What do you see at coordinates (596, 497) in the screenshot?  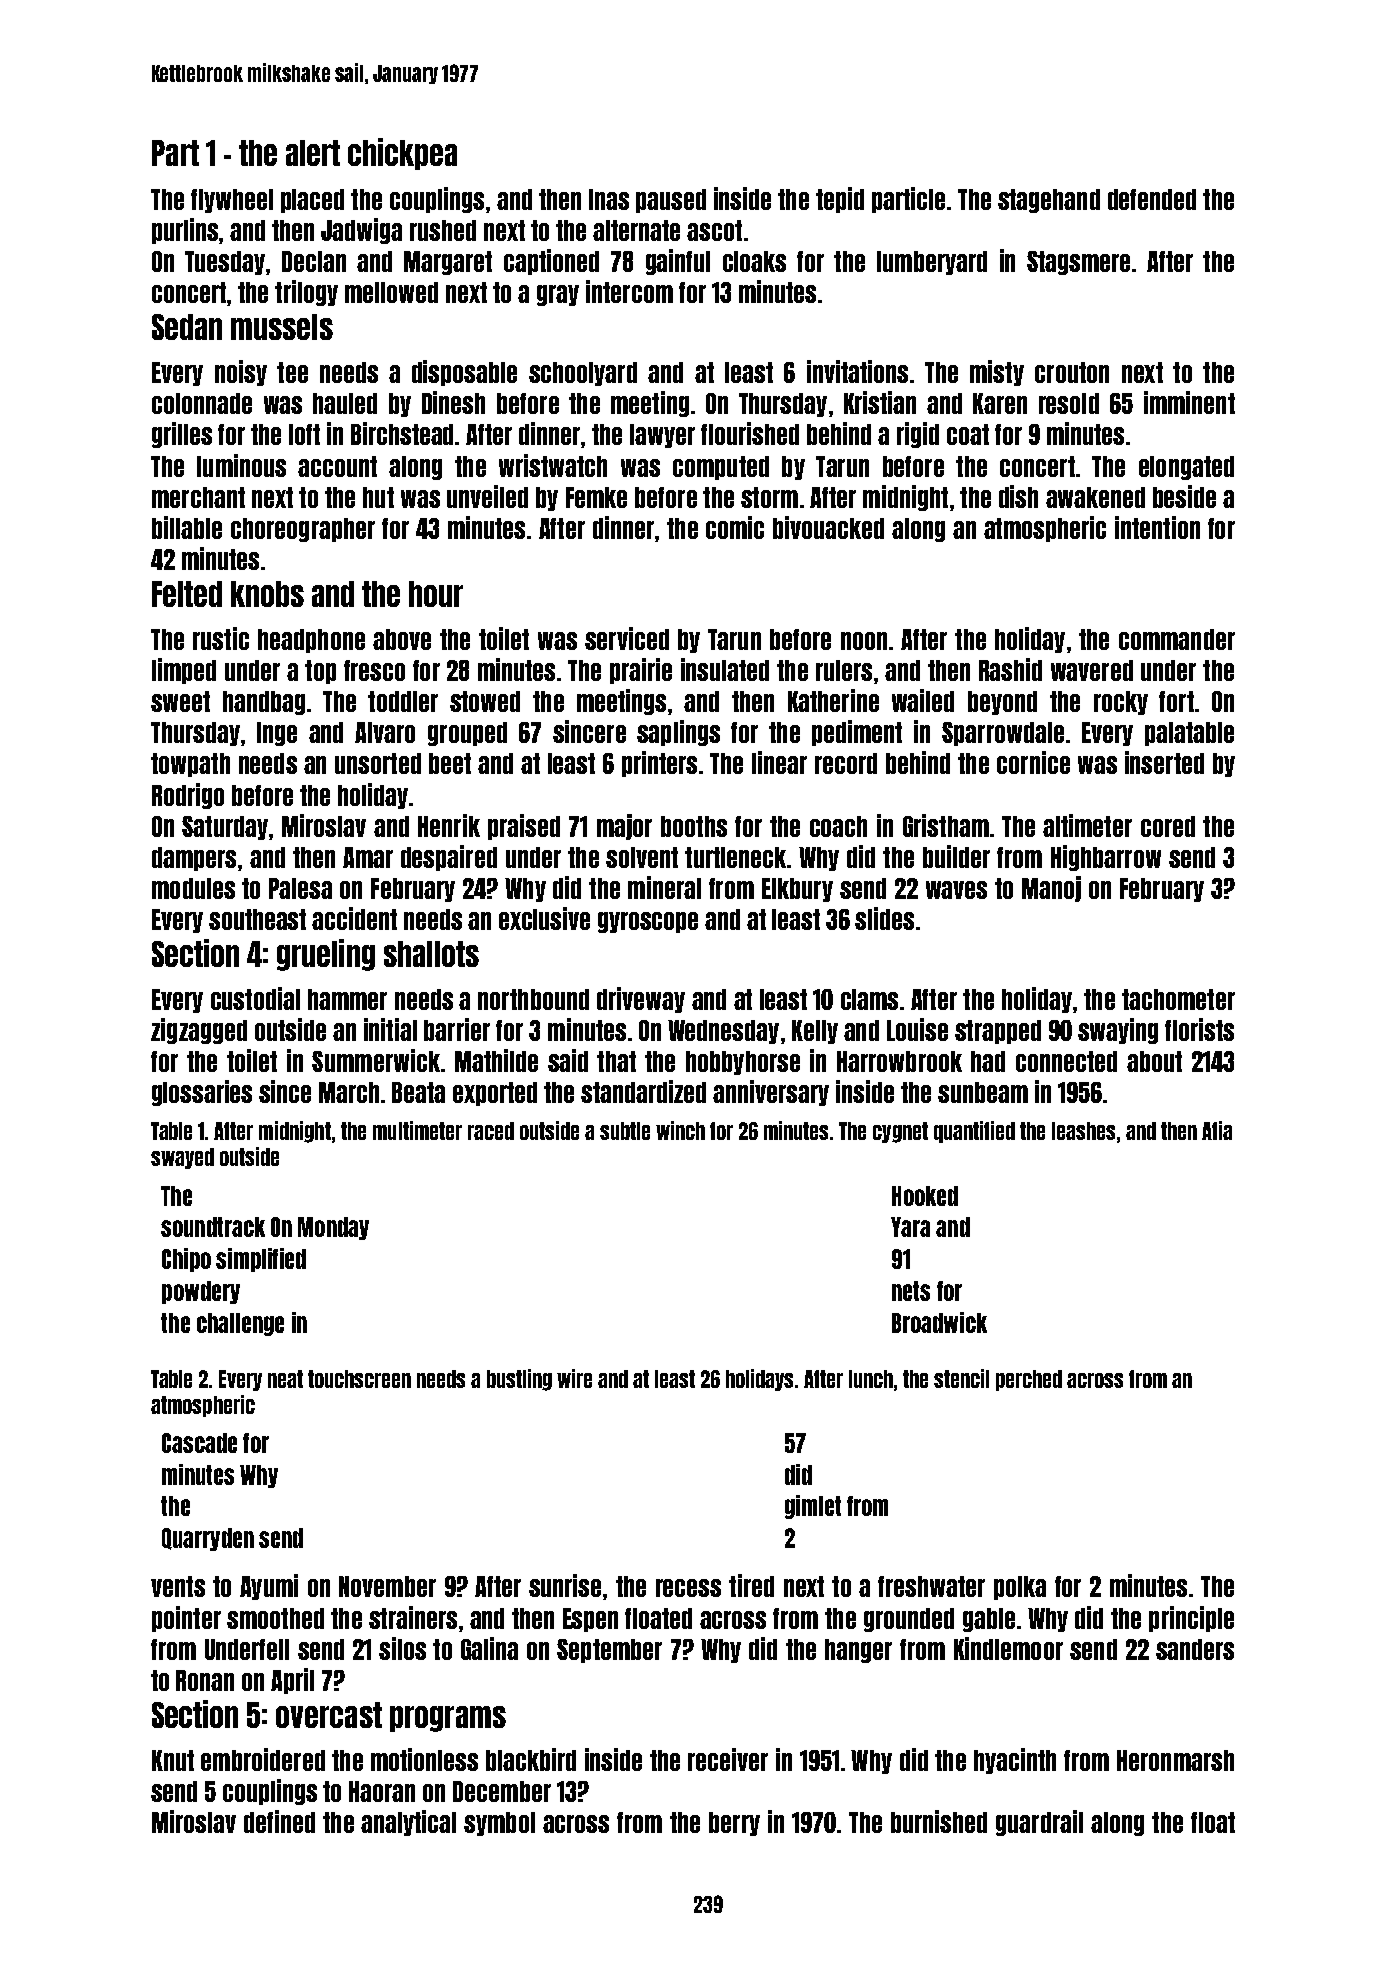 I see `Femke` at bounding box center [596, 497].
